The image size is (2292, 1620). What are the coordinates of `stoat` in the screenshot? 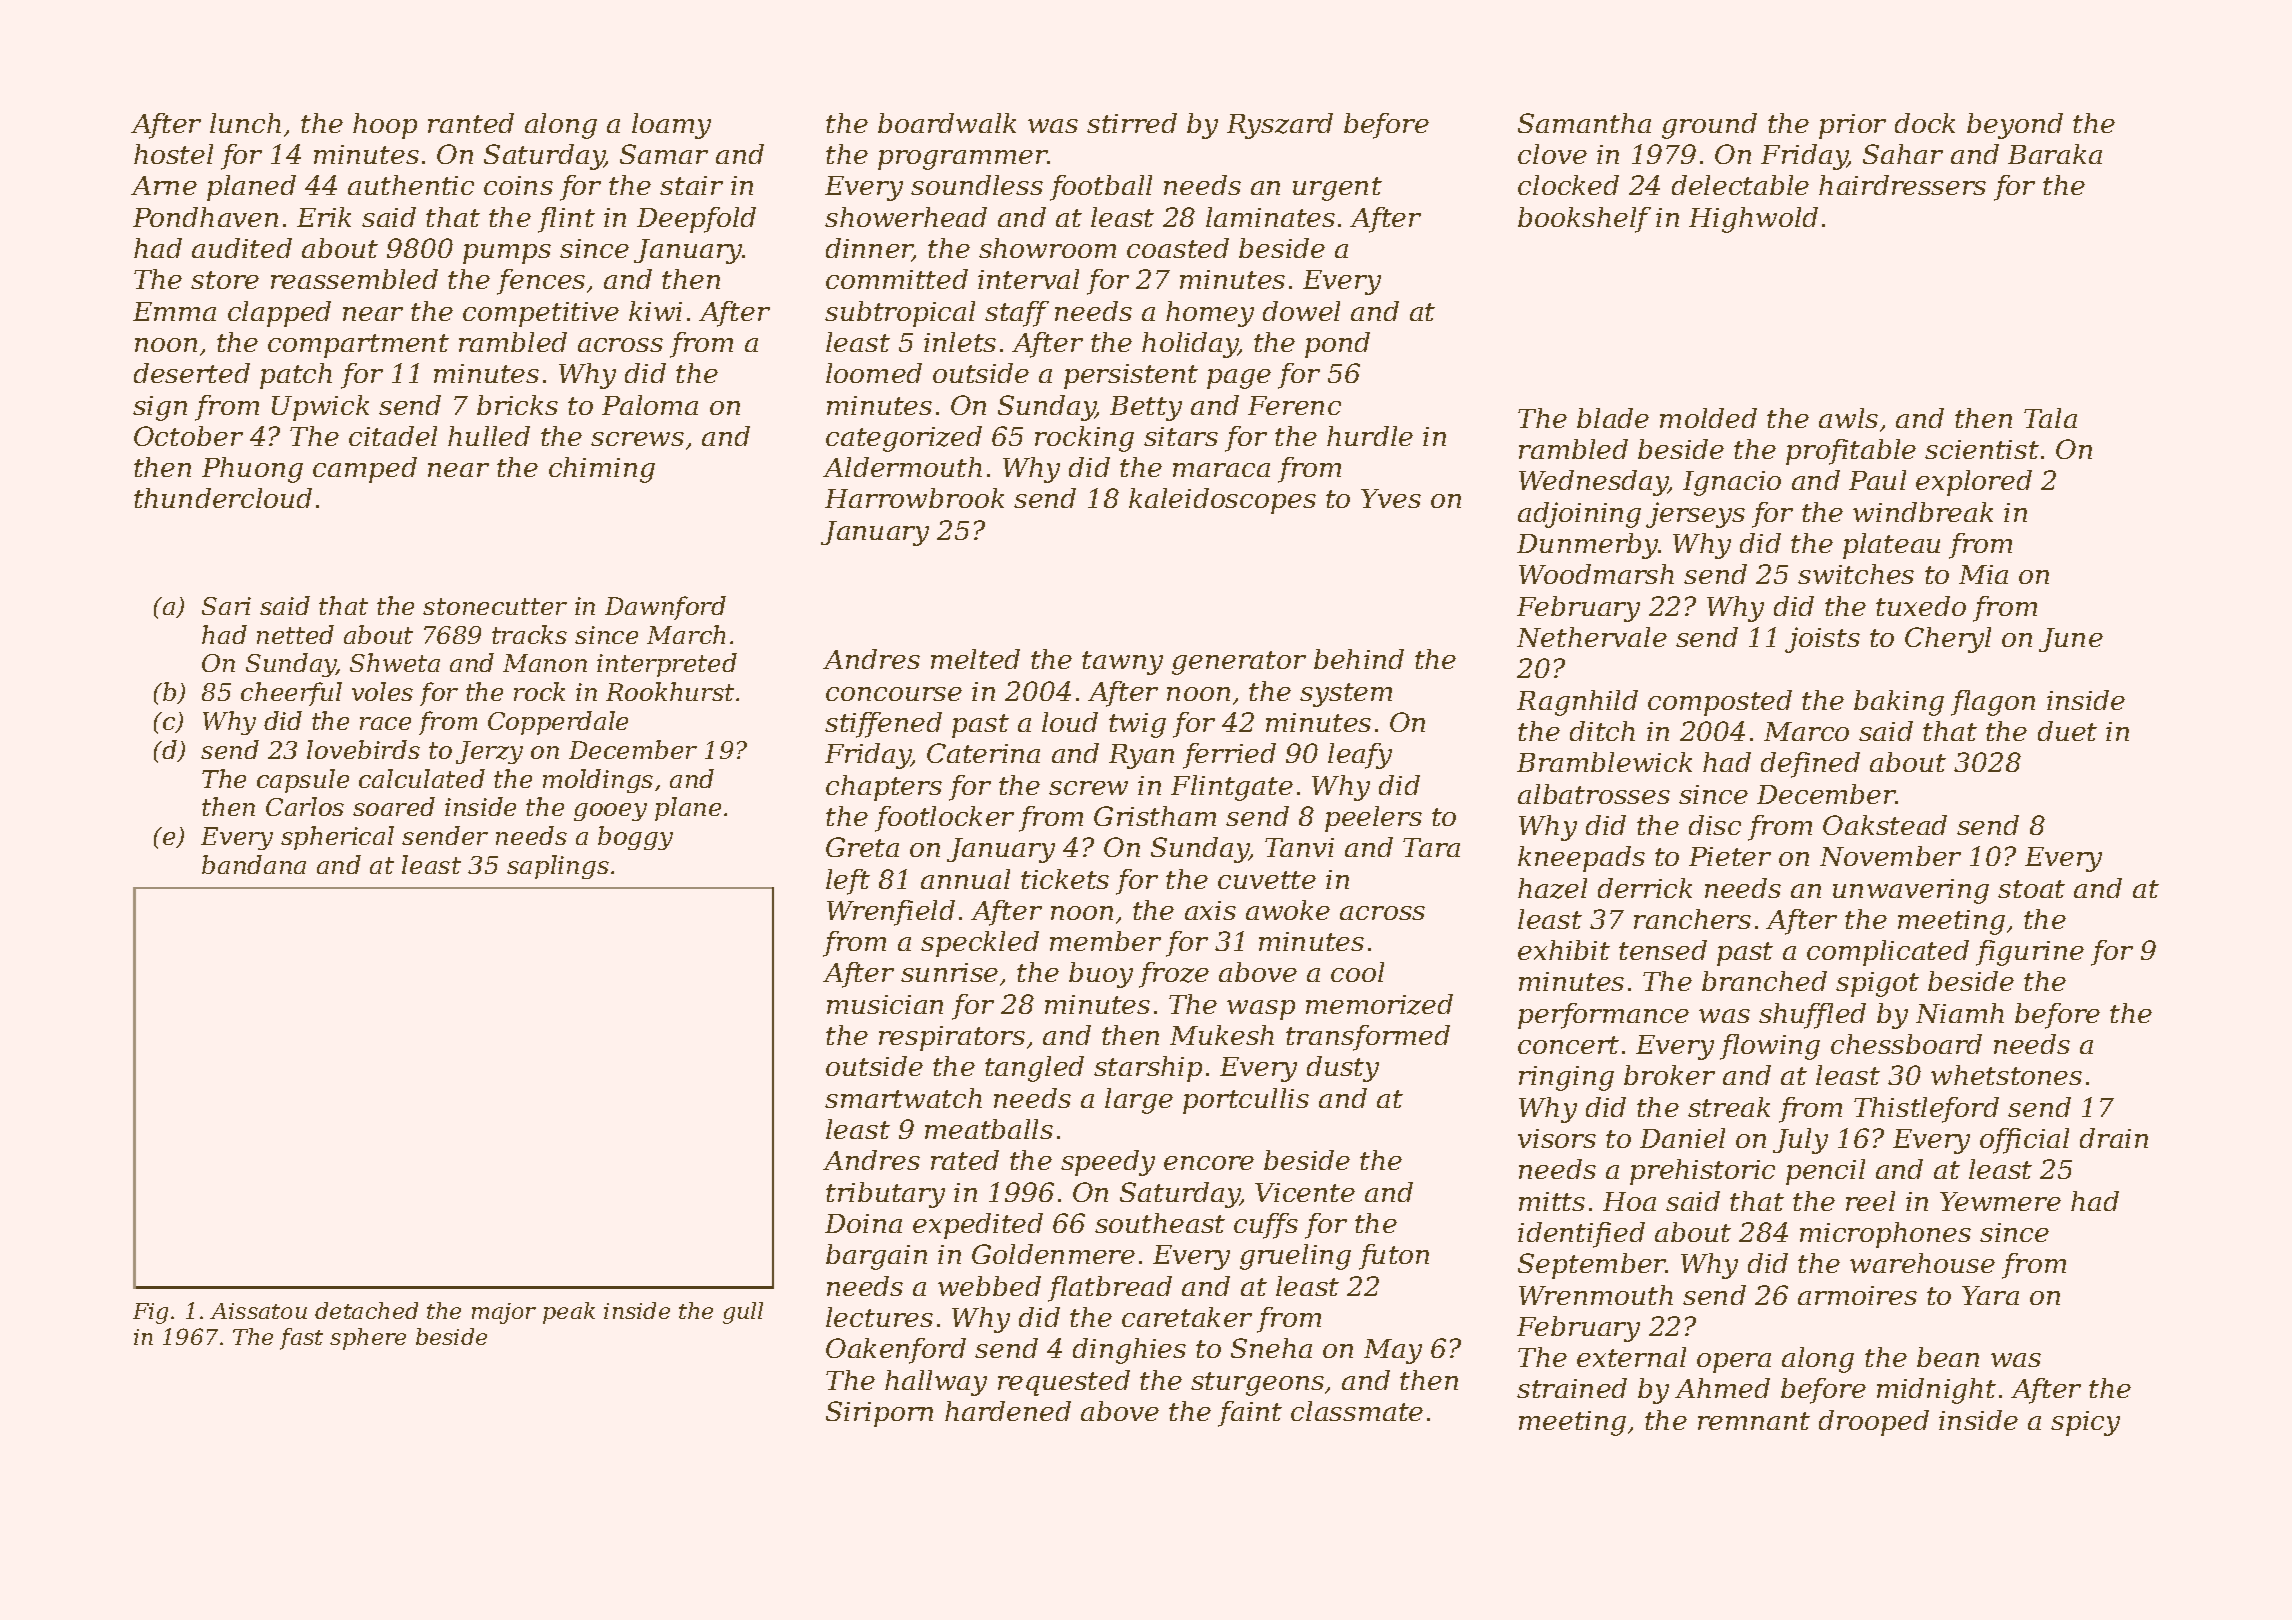 It's located at (2031, 889).
